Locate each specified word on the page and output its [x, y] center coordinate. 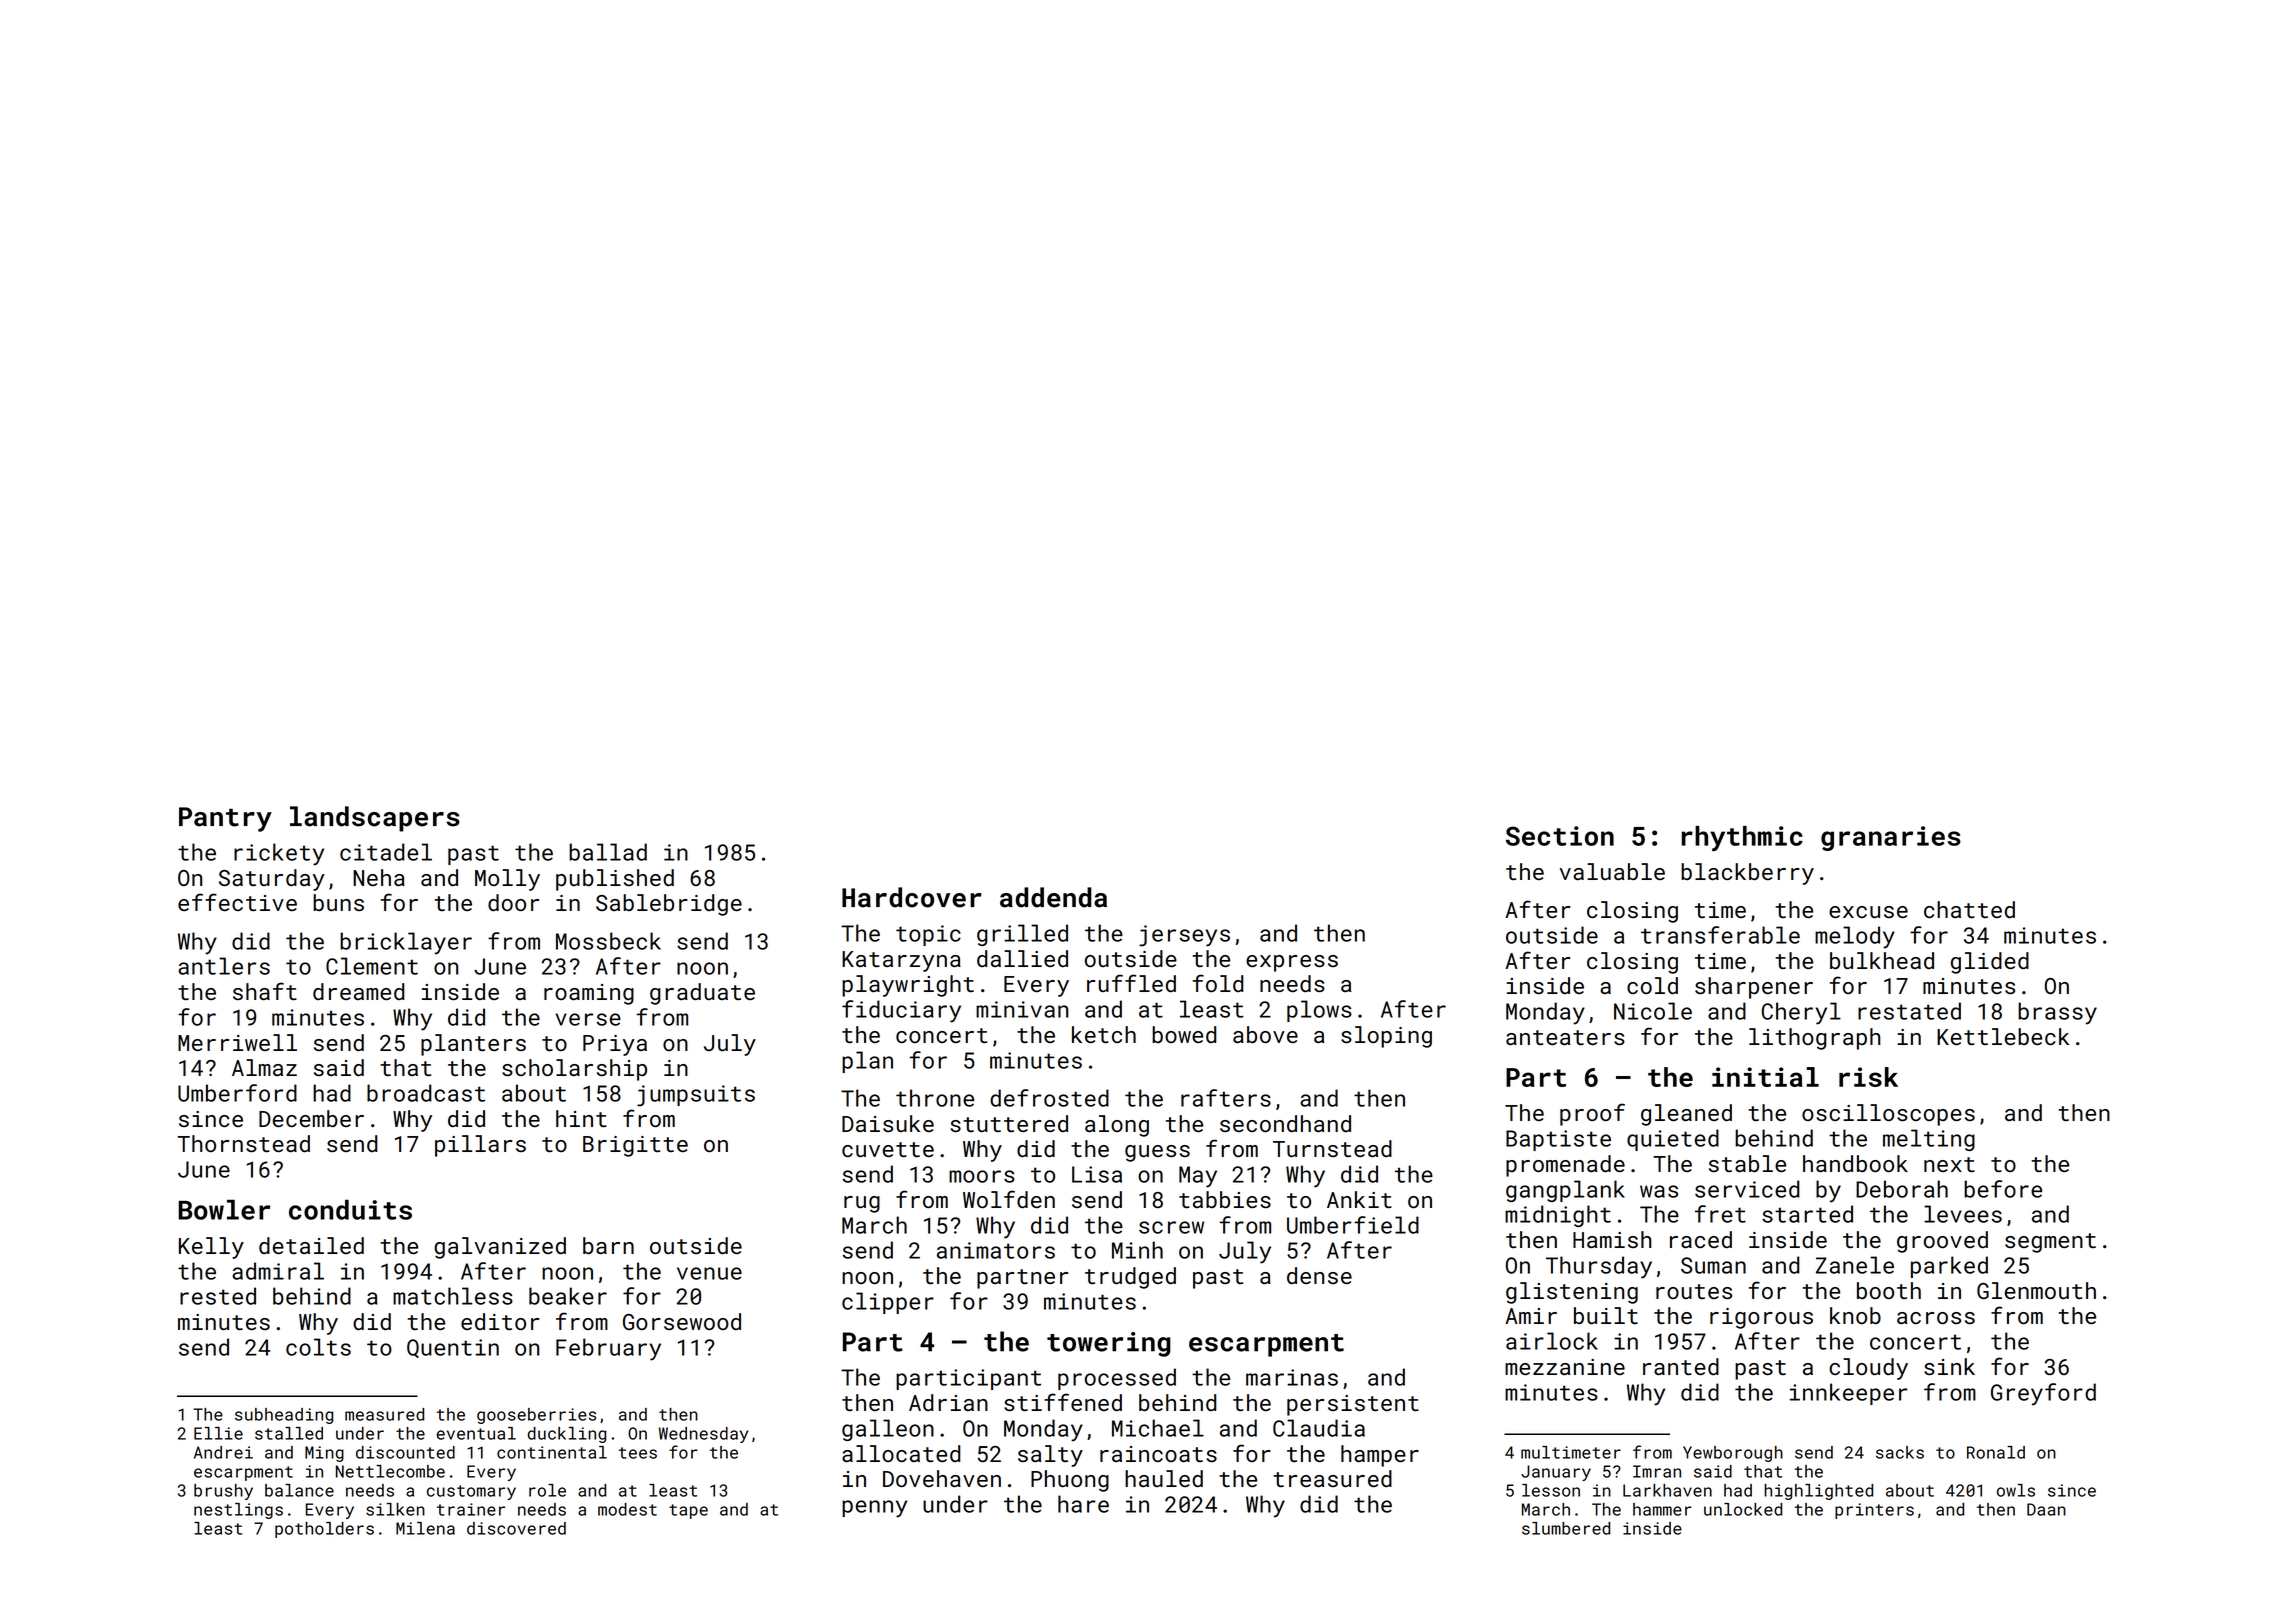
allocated [901, 1453]
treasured [1332, 1478]
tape [688, 1511]
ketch [1104, 1034]
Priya [615, 1045]
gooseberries [536, 1416]
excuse [1868, 912]
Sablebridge [669, 905]
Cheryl [1801, 1013]
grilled [1022, 935]
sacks [1900, 1452]
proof [1592, 1114]
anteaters [1565, 1037]
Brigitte [635, 1146]
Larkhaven [1667, 1490]
